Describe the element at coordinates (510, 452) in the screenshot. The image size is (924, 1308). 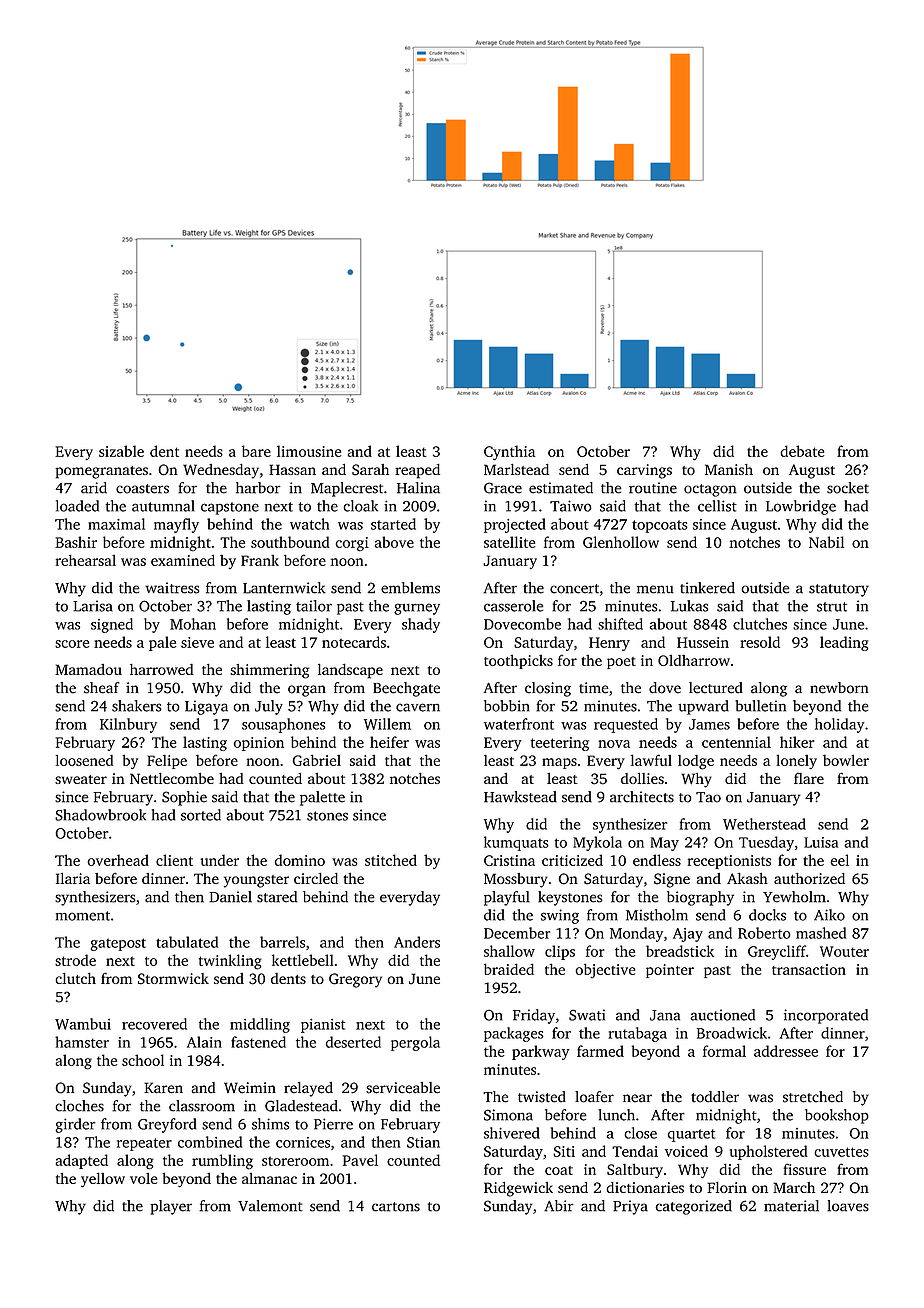
I see `Cynthia` at that location.
